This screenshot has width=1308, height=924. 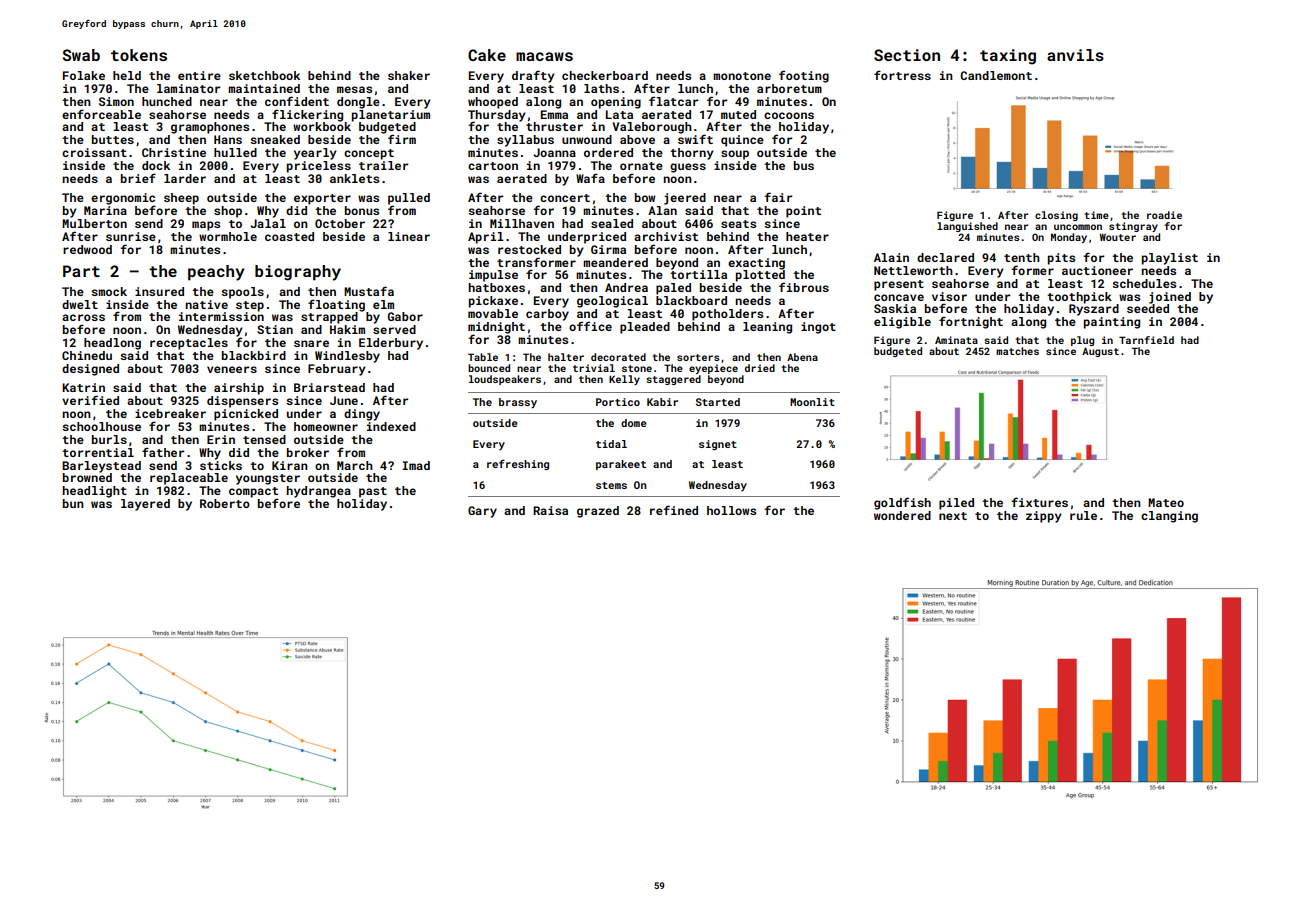 What do you see at coordinates (518, 403) in the screenshot?
I see `brassy` at bounding box center [518, 403].
